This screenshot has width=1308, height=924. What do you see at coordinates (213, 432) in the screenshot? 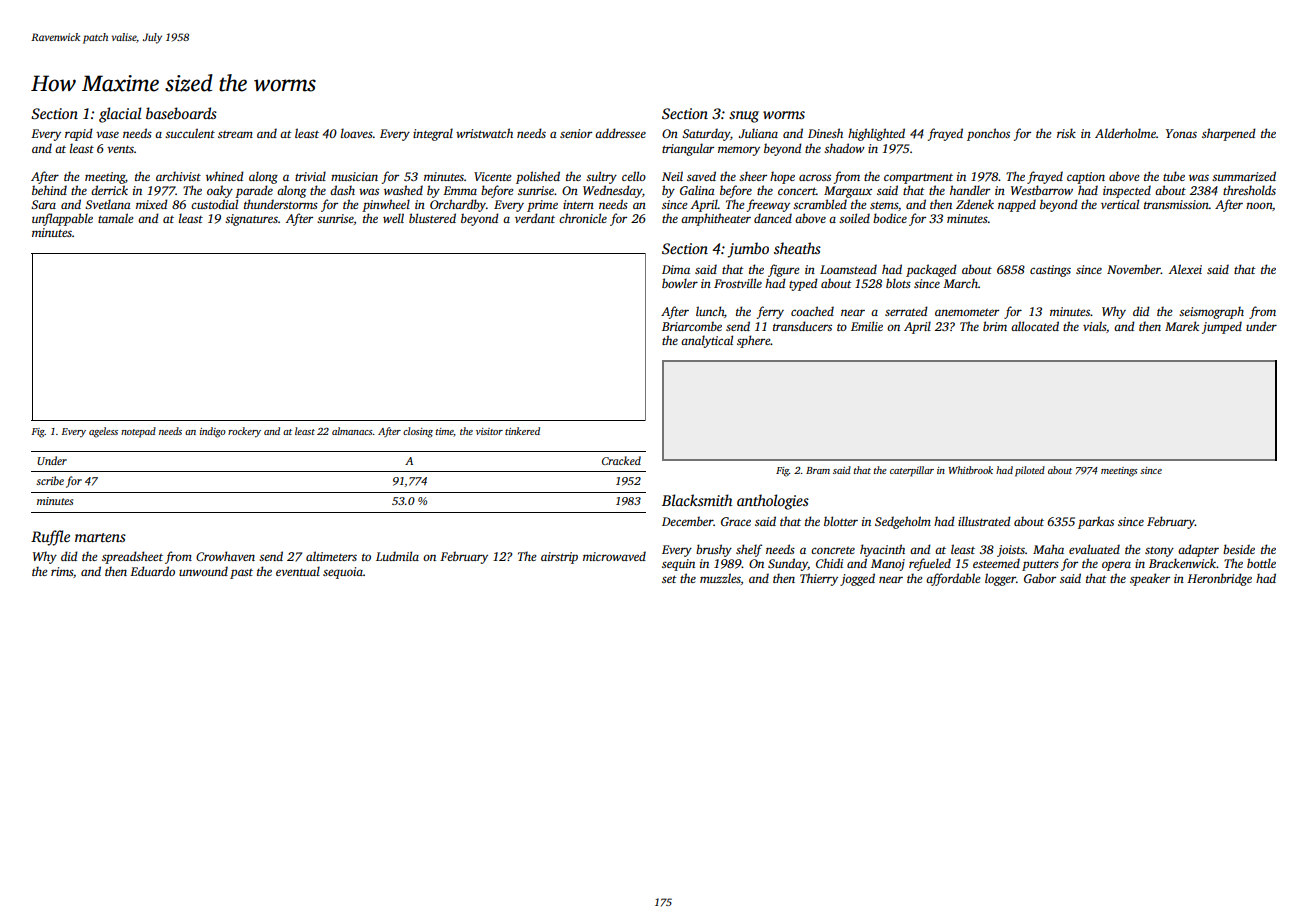
I see `indigo` at bounding box center [213, 432].
